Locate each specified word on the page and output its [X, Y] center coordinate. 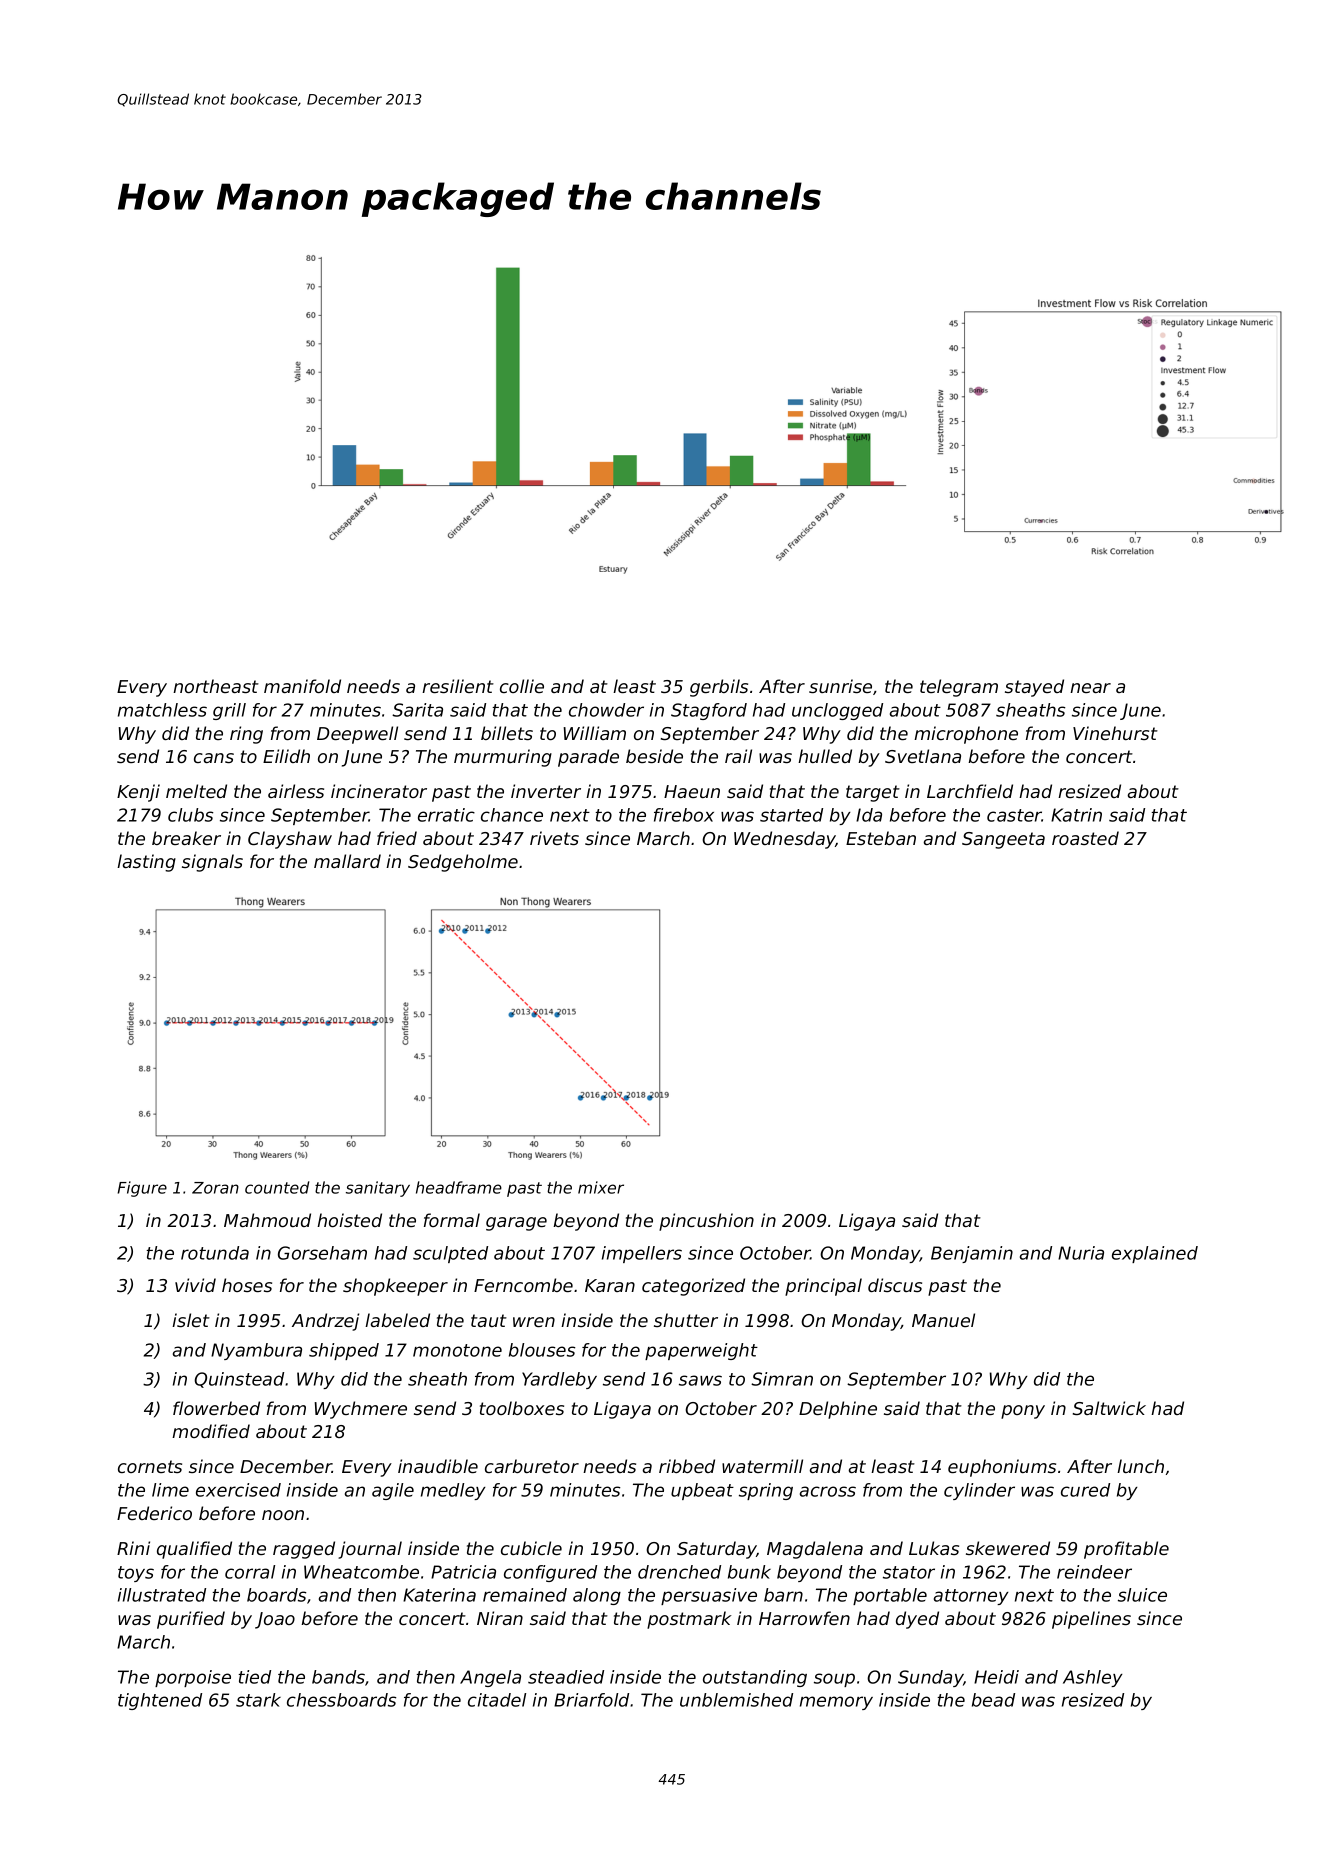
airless [296, 791]
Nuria [1081, 1253]
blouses [542, 1350]
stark [258, 1700]
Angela [490, 1678]
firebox [684, 815]
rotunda [215, 1253]
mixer [601, 1187]
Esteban [881, 838]
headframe [459, 1187]
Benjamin [972, 1254]
